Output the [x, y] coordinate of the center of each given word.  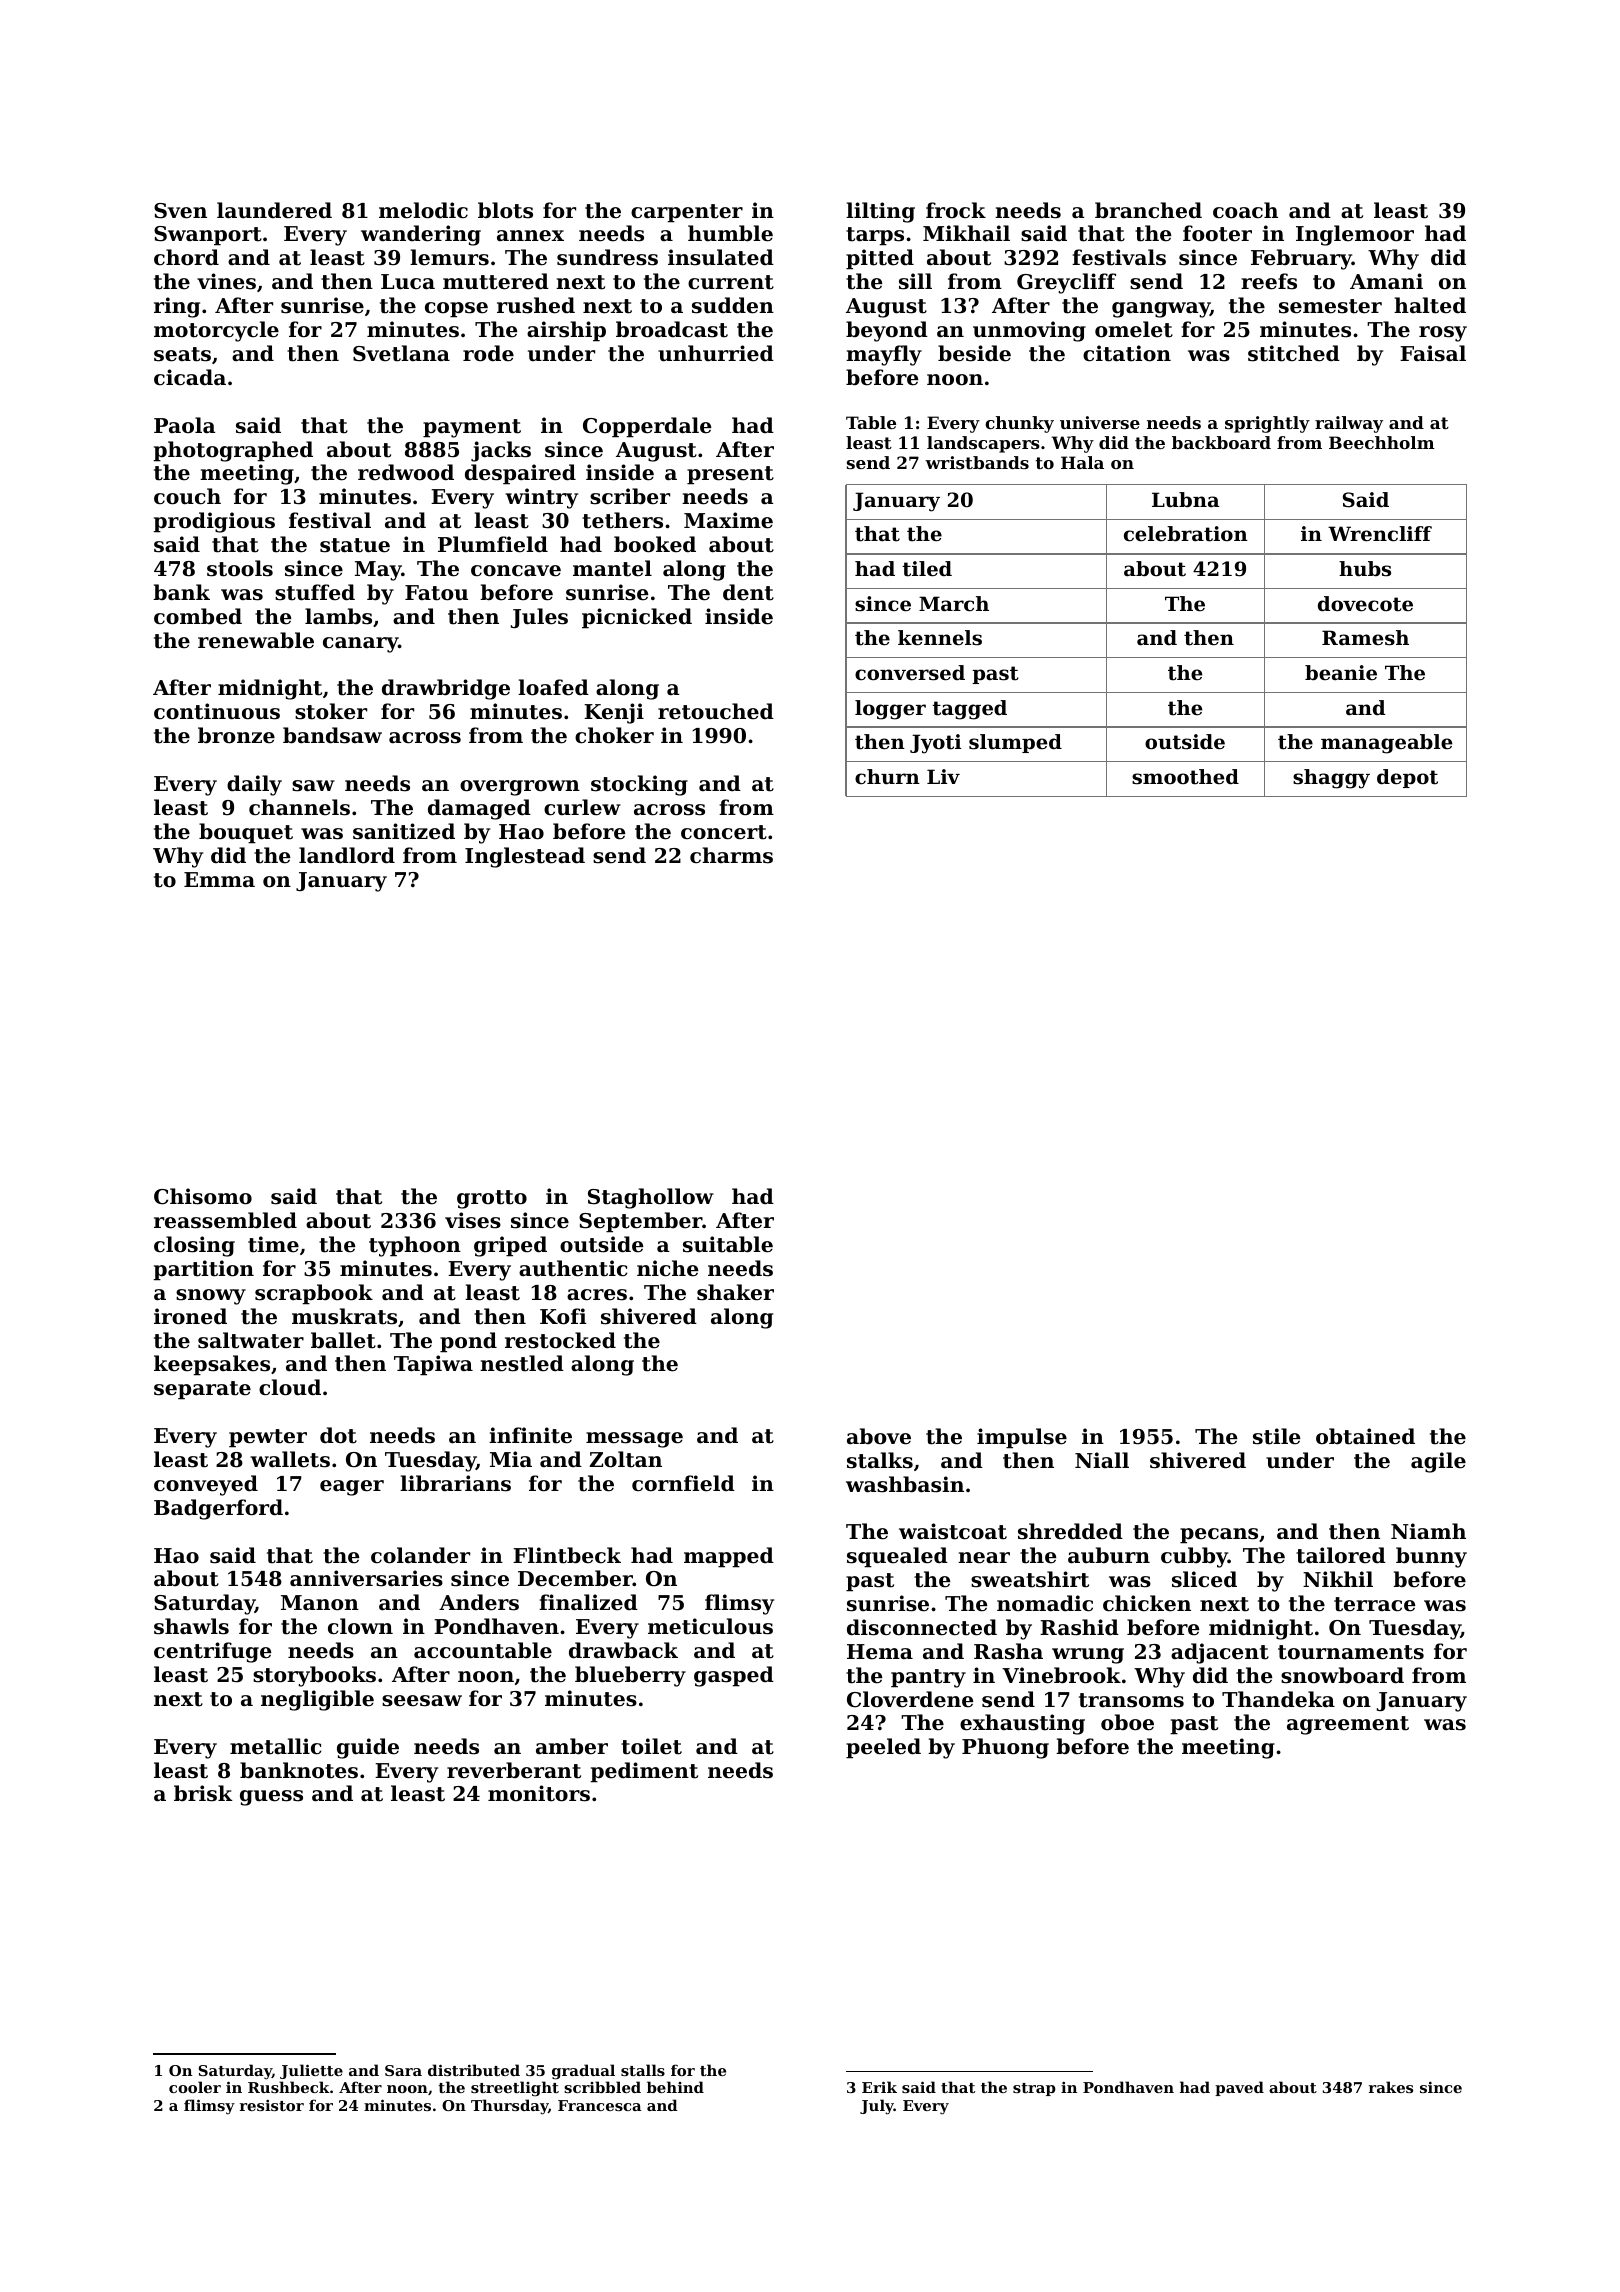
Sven [180, 211]
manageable [1386, 744]
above [879, 1436]
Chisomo [203, 1196]
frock [956, 210]
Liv [943, 776]
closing [194, 1246]
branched [1148, 210]
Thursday [509, 2107]
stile [1276, 1436]
